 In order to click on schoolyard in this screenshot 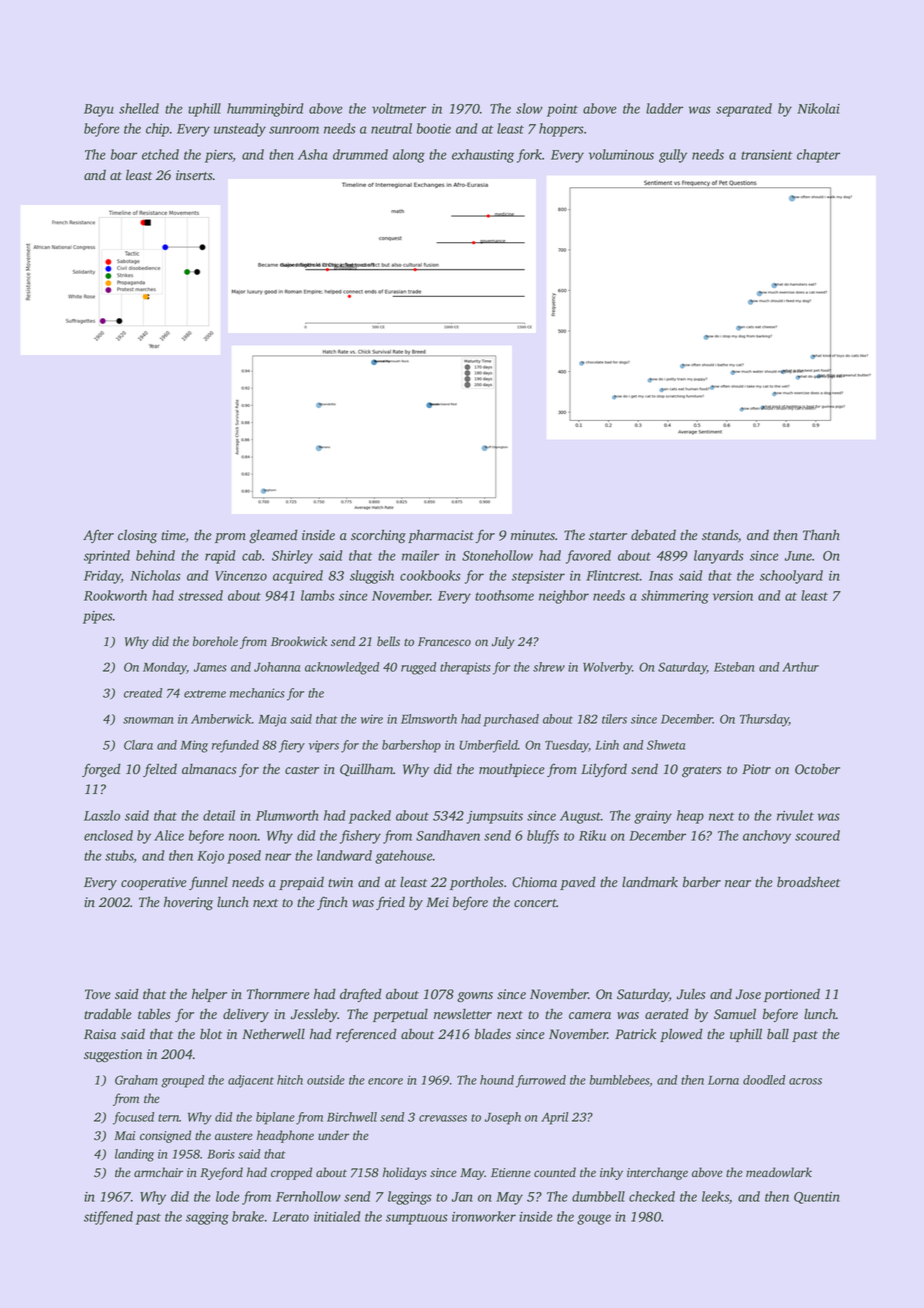, I will do `click(791, 577)`.
